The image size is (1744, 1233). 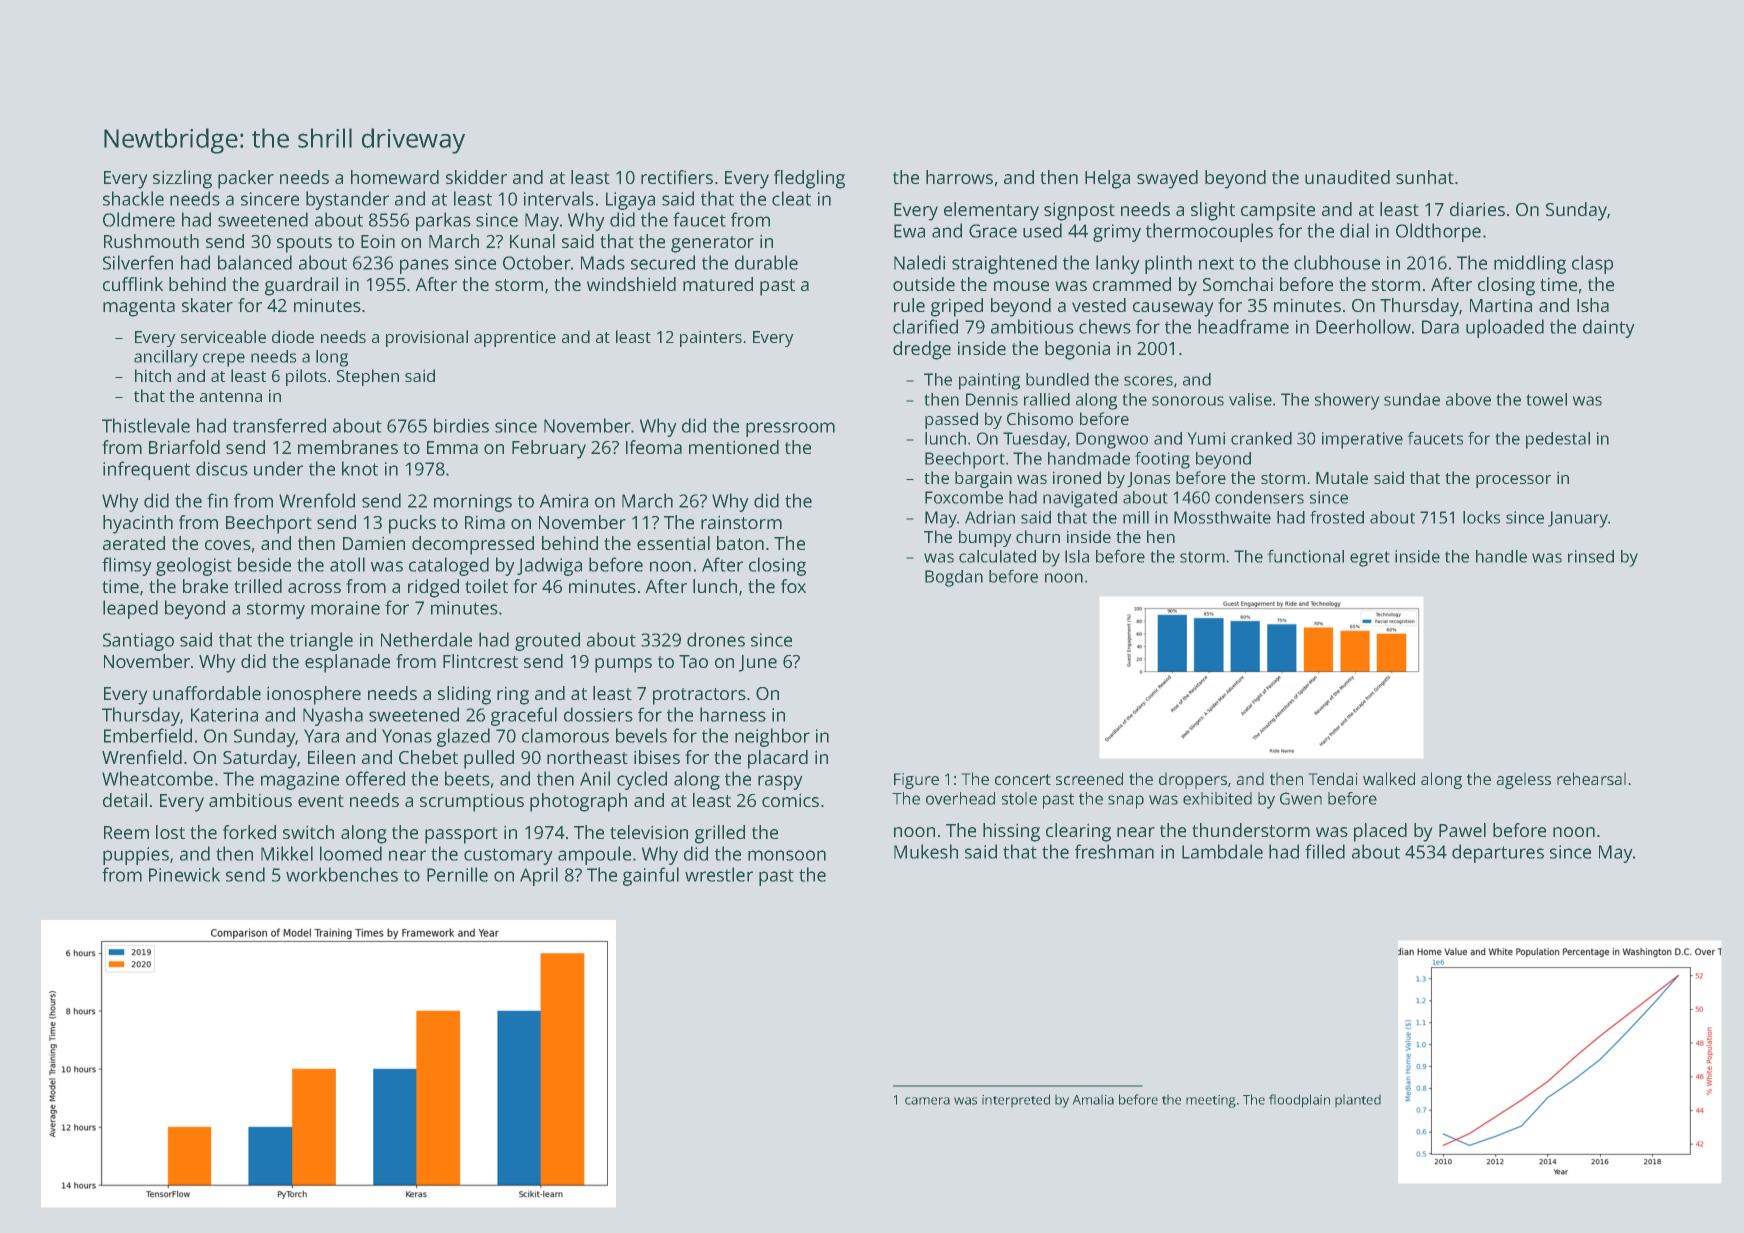 What do you see at coordinates (927, 1101) in the document?
I see `camera` at bounding box center [927, 1101].
